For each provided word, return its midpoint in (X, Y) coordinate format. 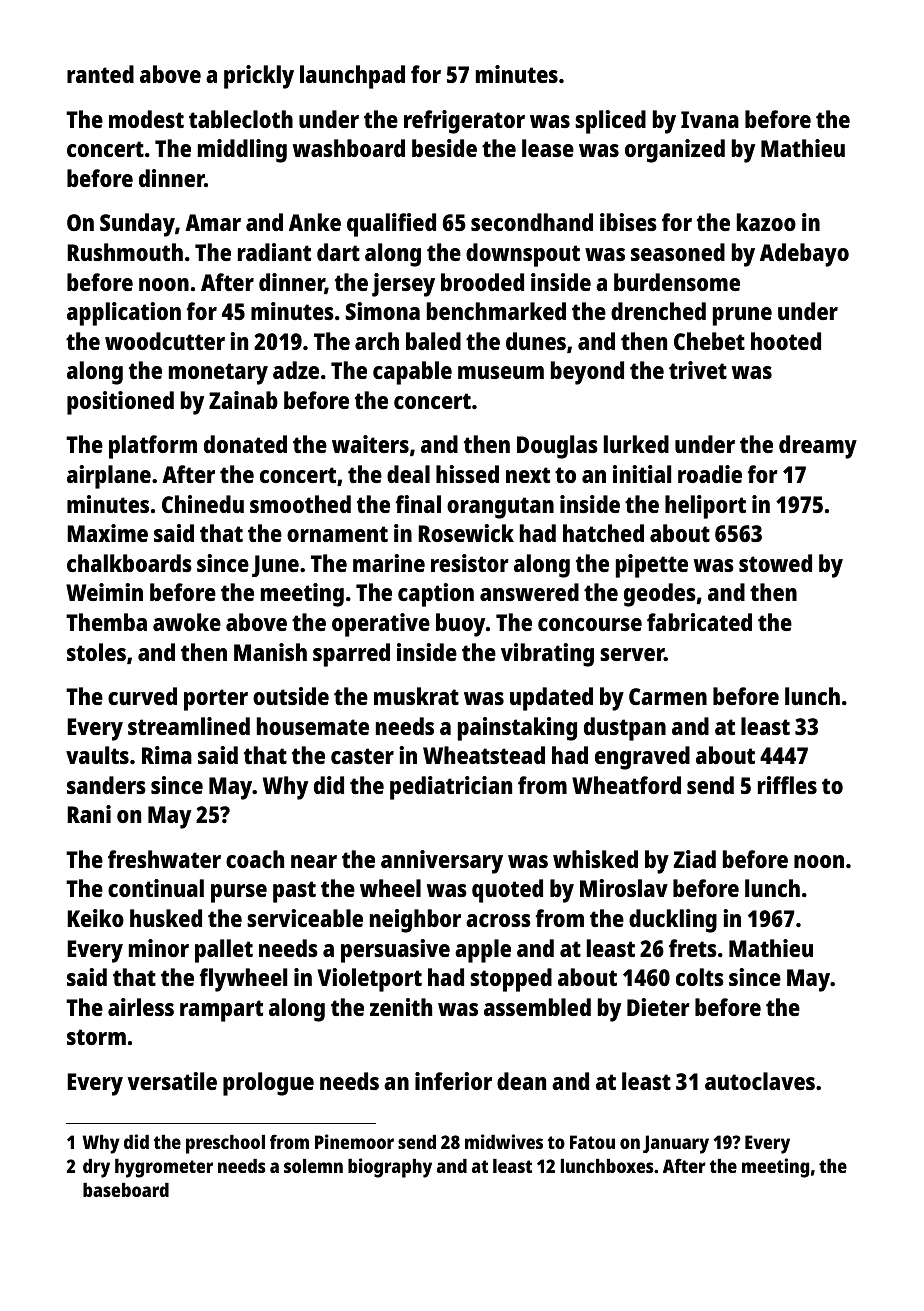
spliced (610, 122)
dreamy (818, 447)
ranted (100, 74)
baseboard (126, 1190)
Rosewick (466, 533)
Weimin (104, 592)
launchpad (352, 77)
